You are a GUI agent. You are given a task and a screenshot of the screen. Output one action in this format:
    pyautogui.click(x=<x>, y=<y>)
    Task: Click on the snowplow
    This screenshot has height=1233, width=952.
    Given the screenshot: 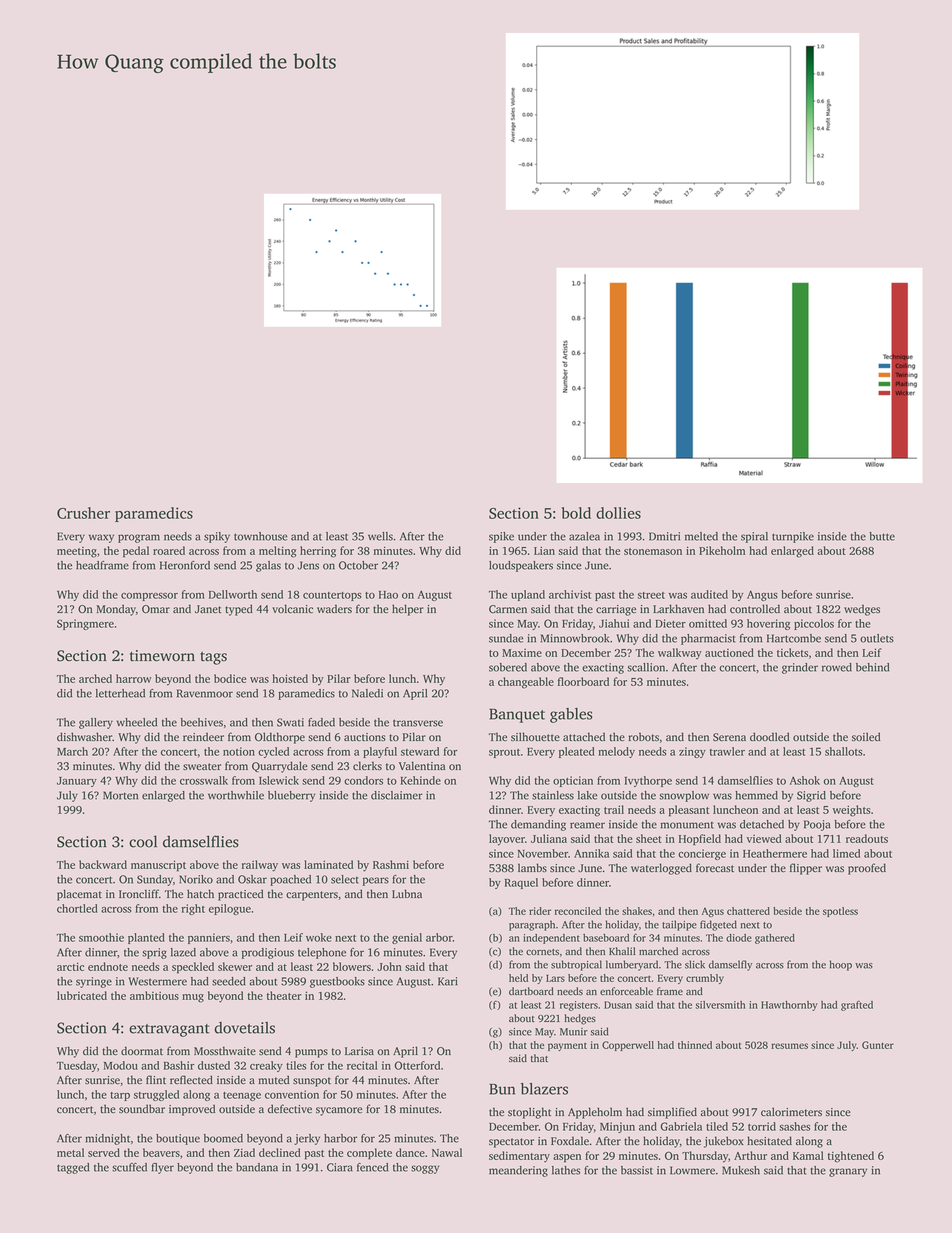 What is the action you would take?
    pyautogui.click(x=684, y=796)
